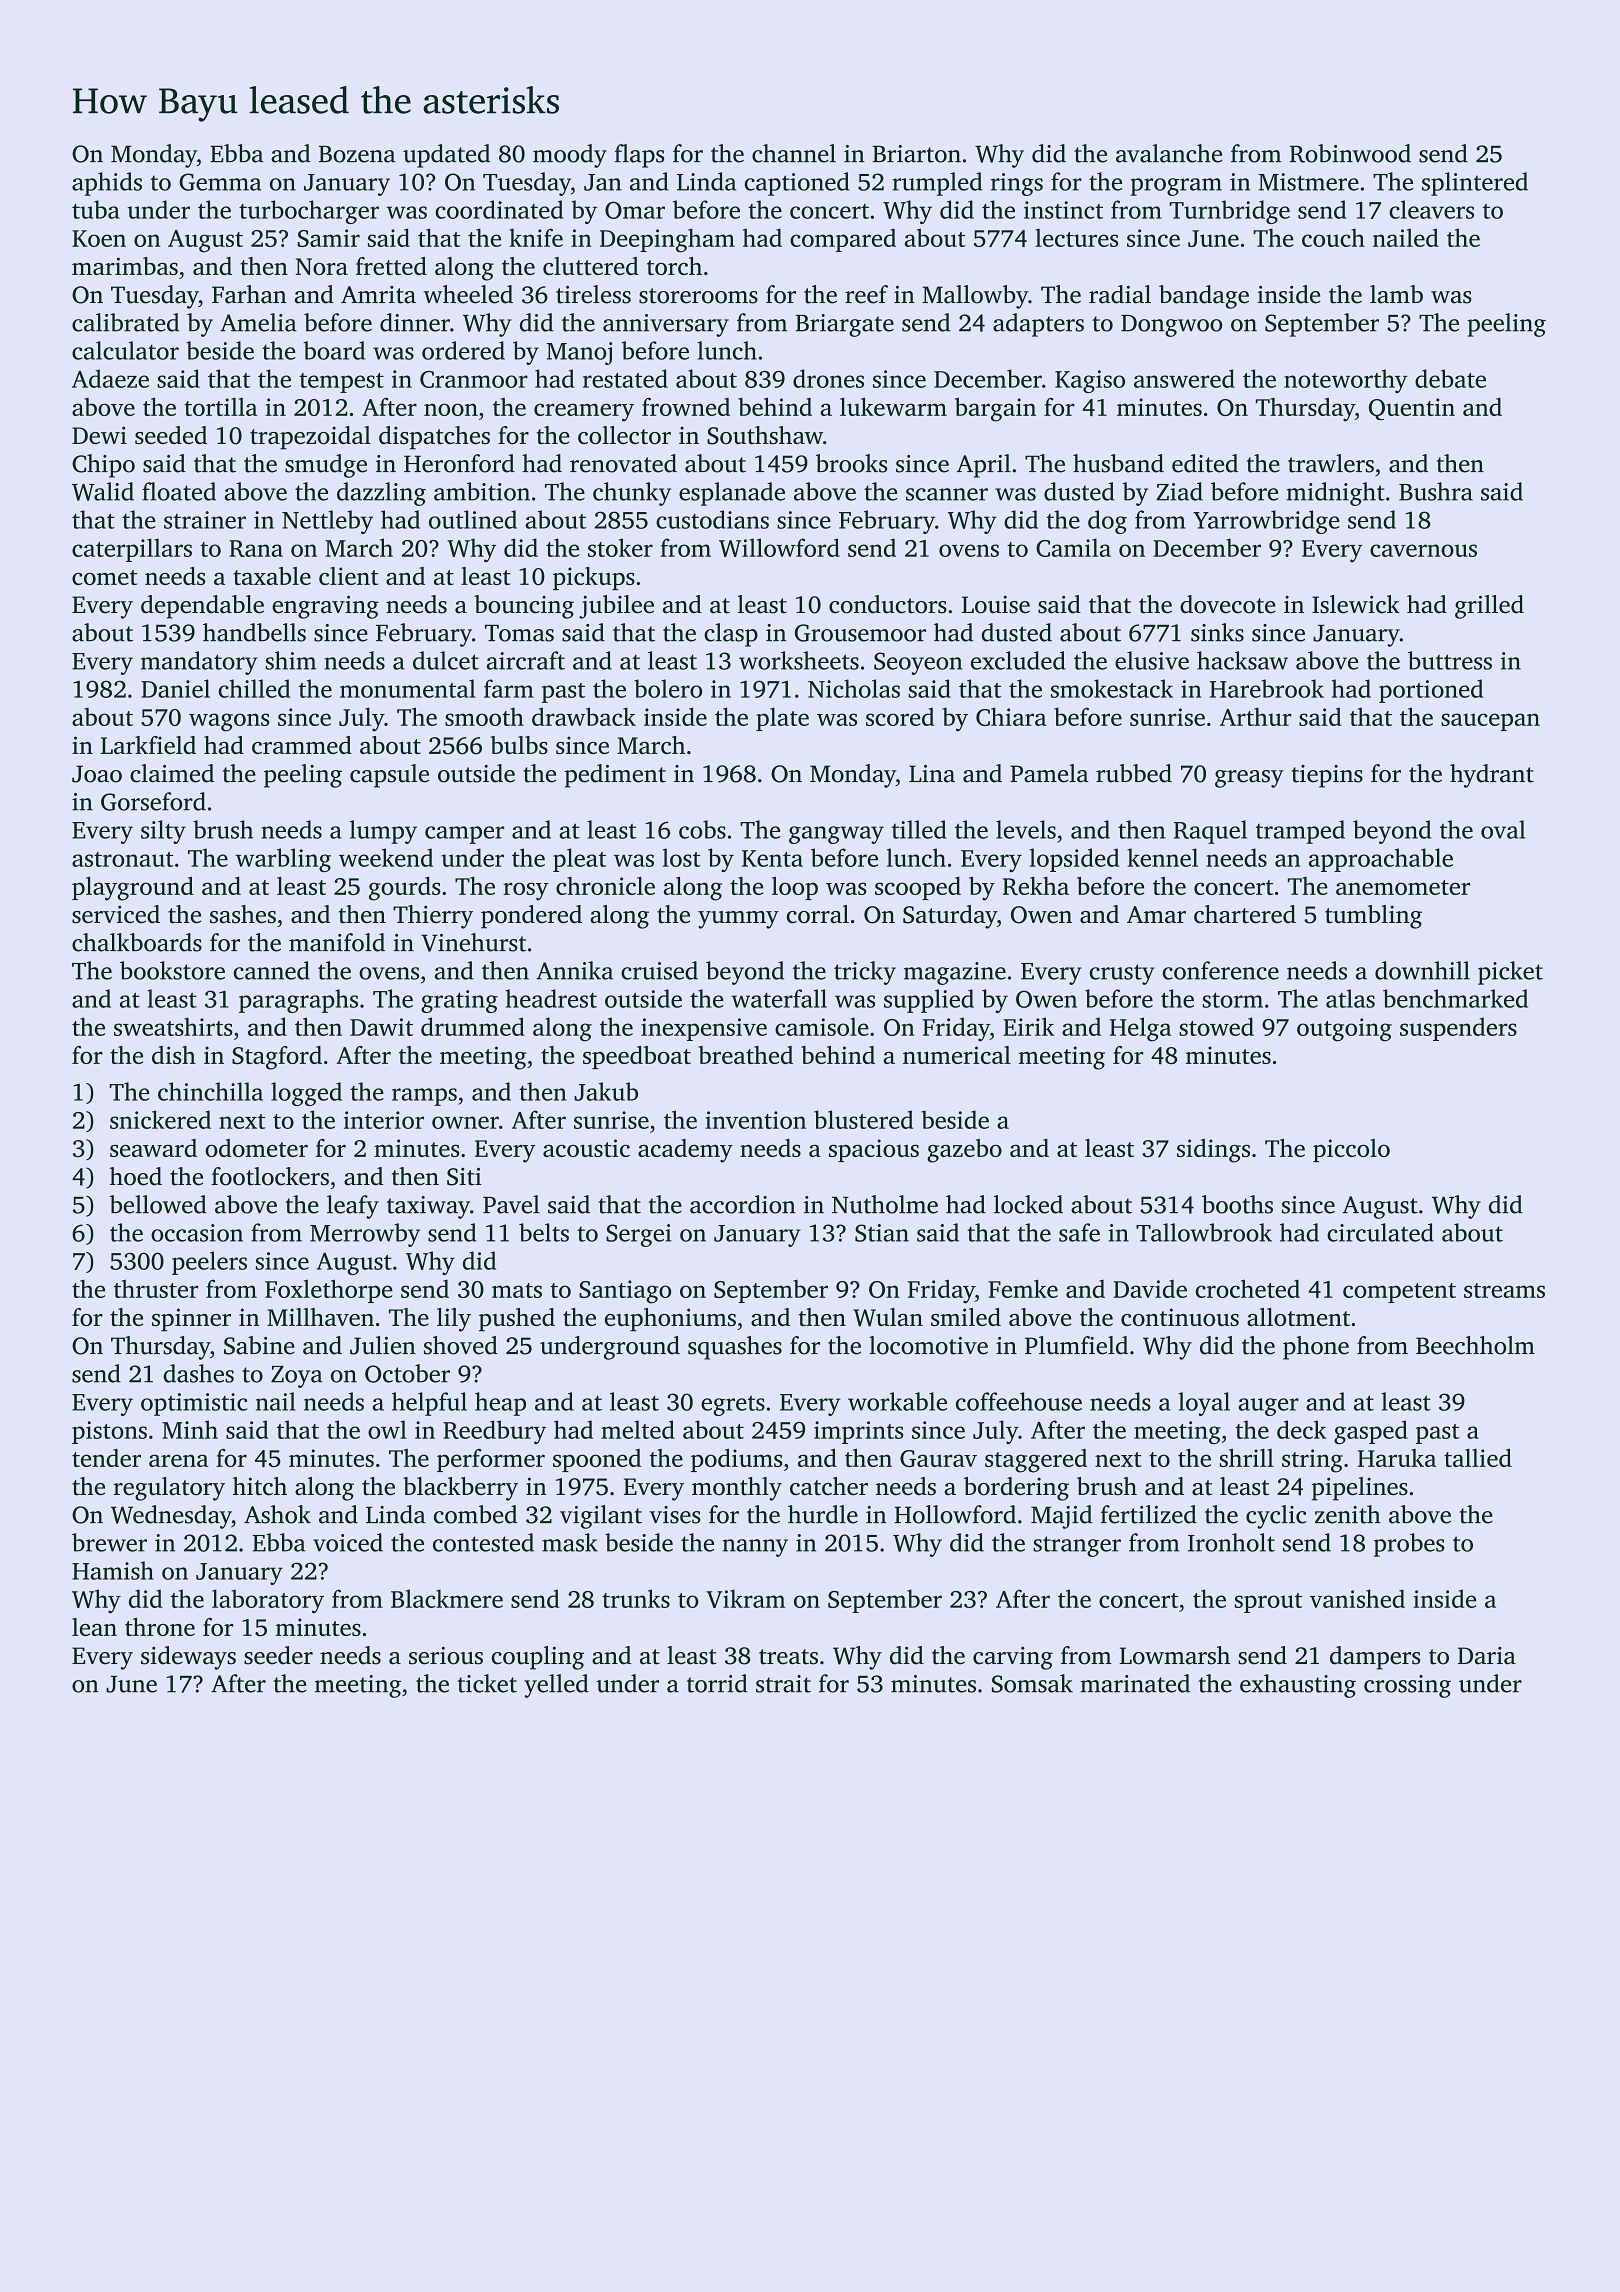 This screenshot has height=2292, width=1620. Describe the element at coordinates (194, 1404) in the screenshot. I see `optimistic` at that location.
